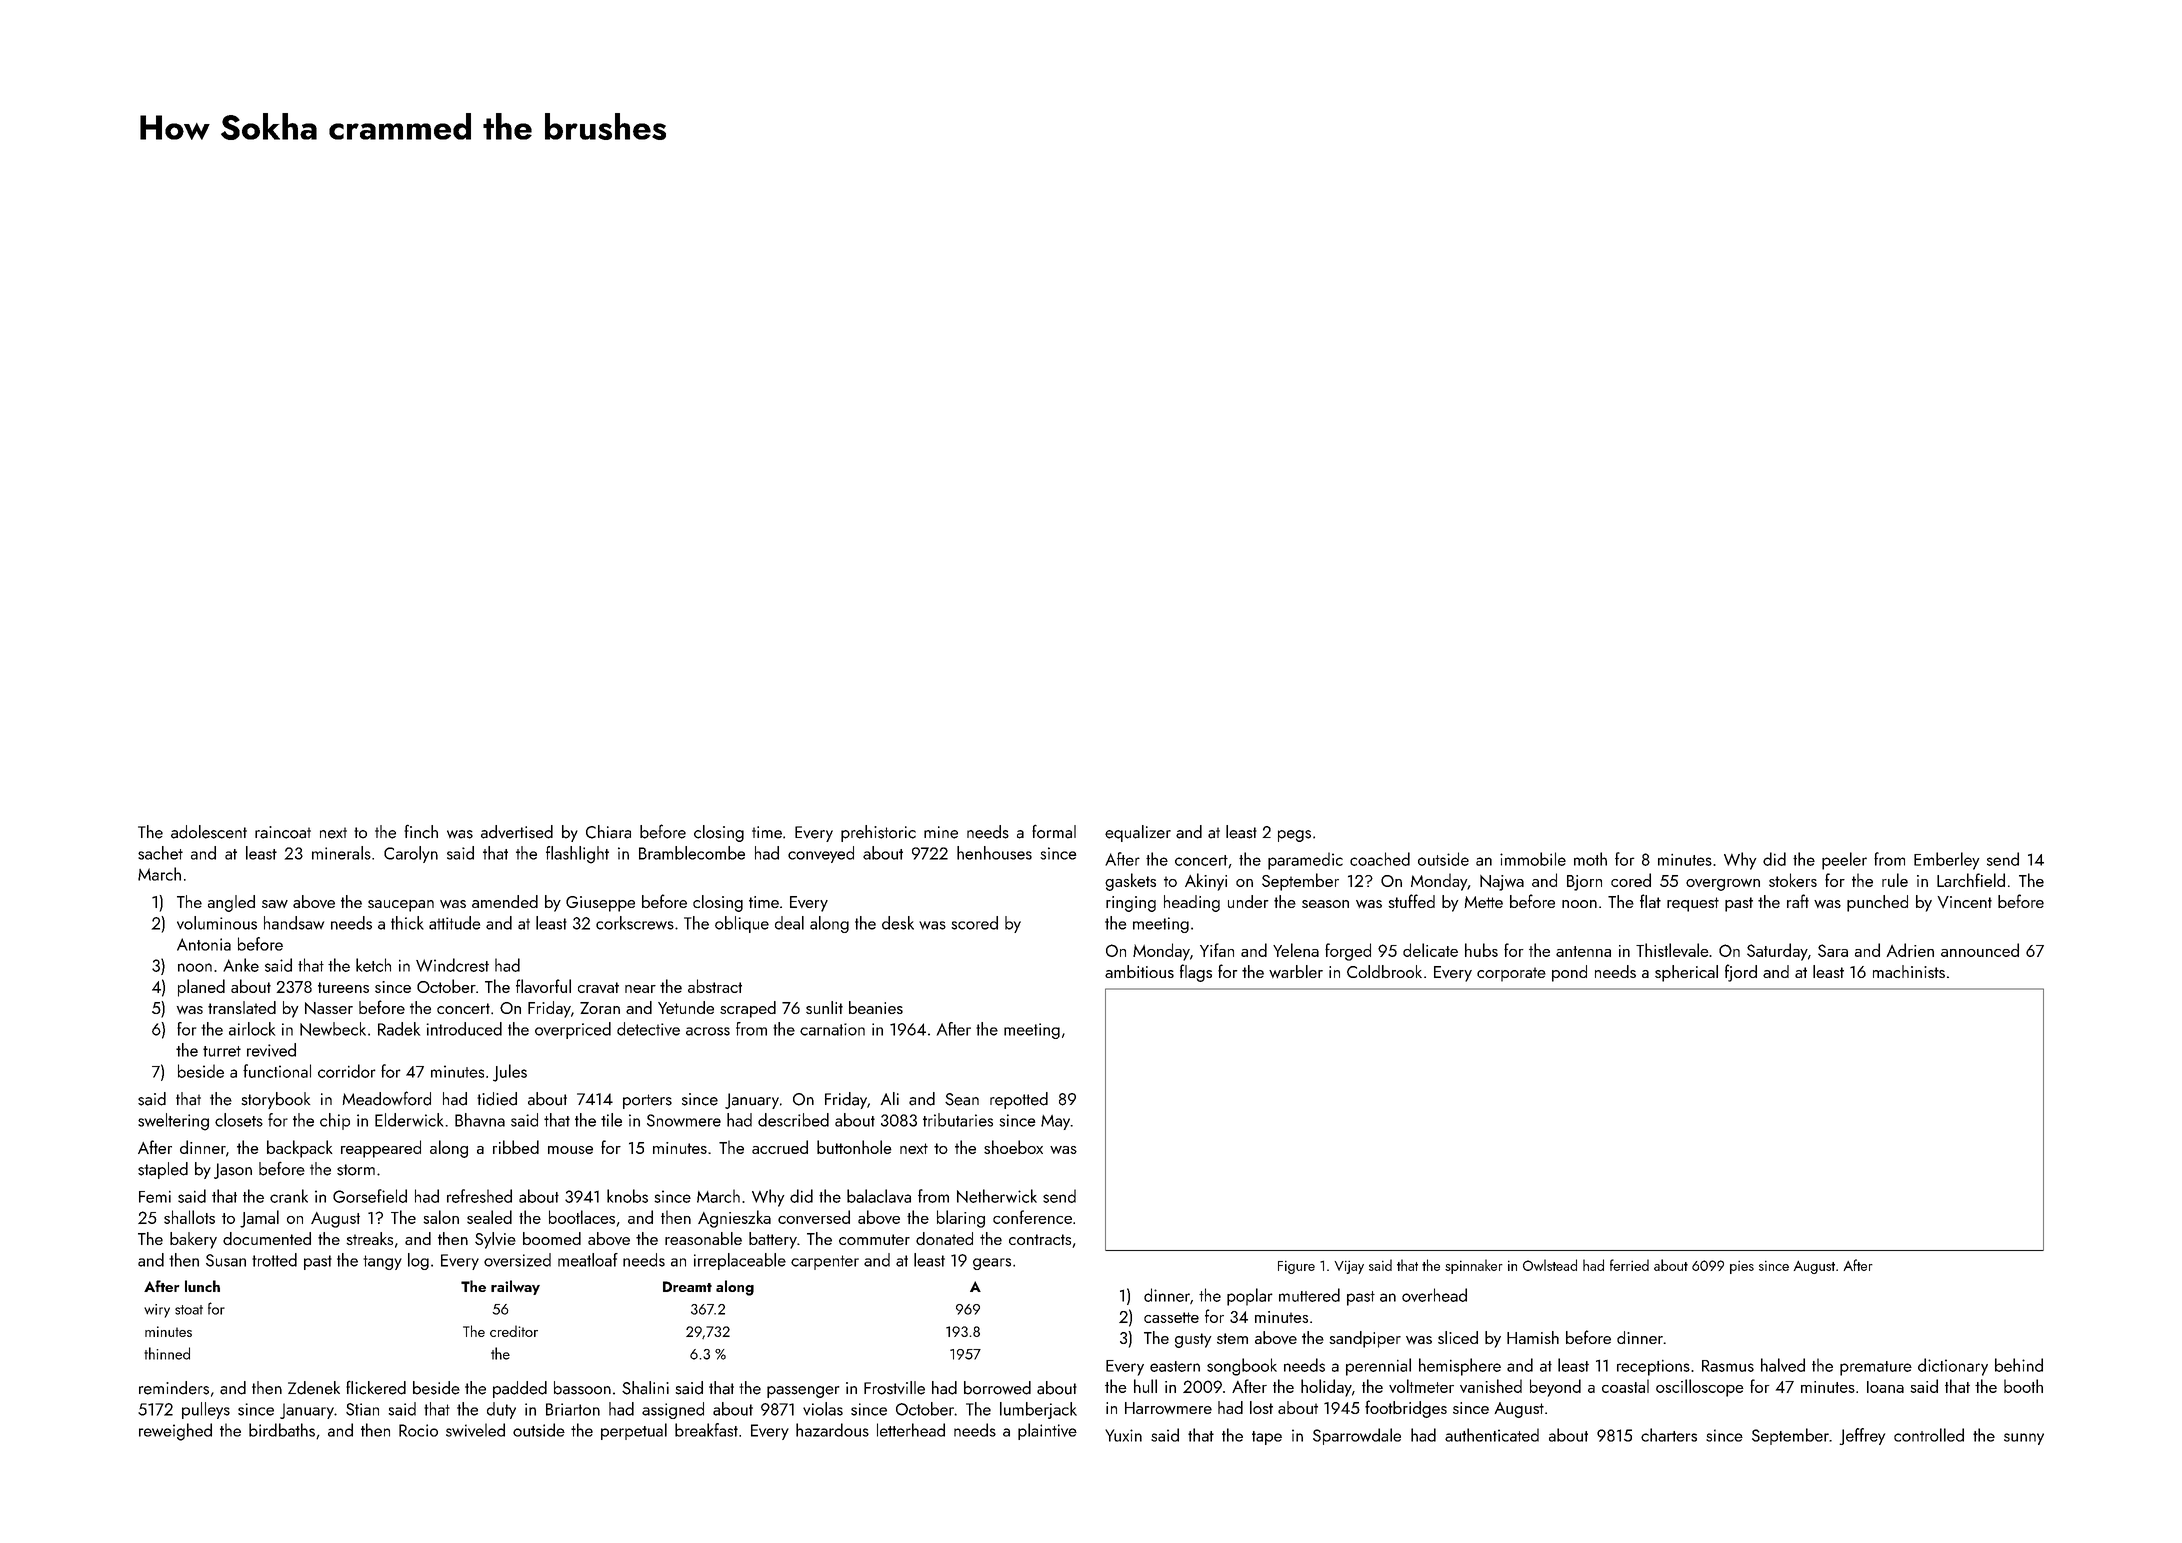 This screenshot has height=1543, width=2182. I want to click on machinists, so click(1909, 971).
